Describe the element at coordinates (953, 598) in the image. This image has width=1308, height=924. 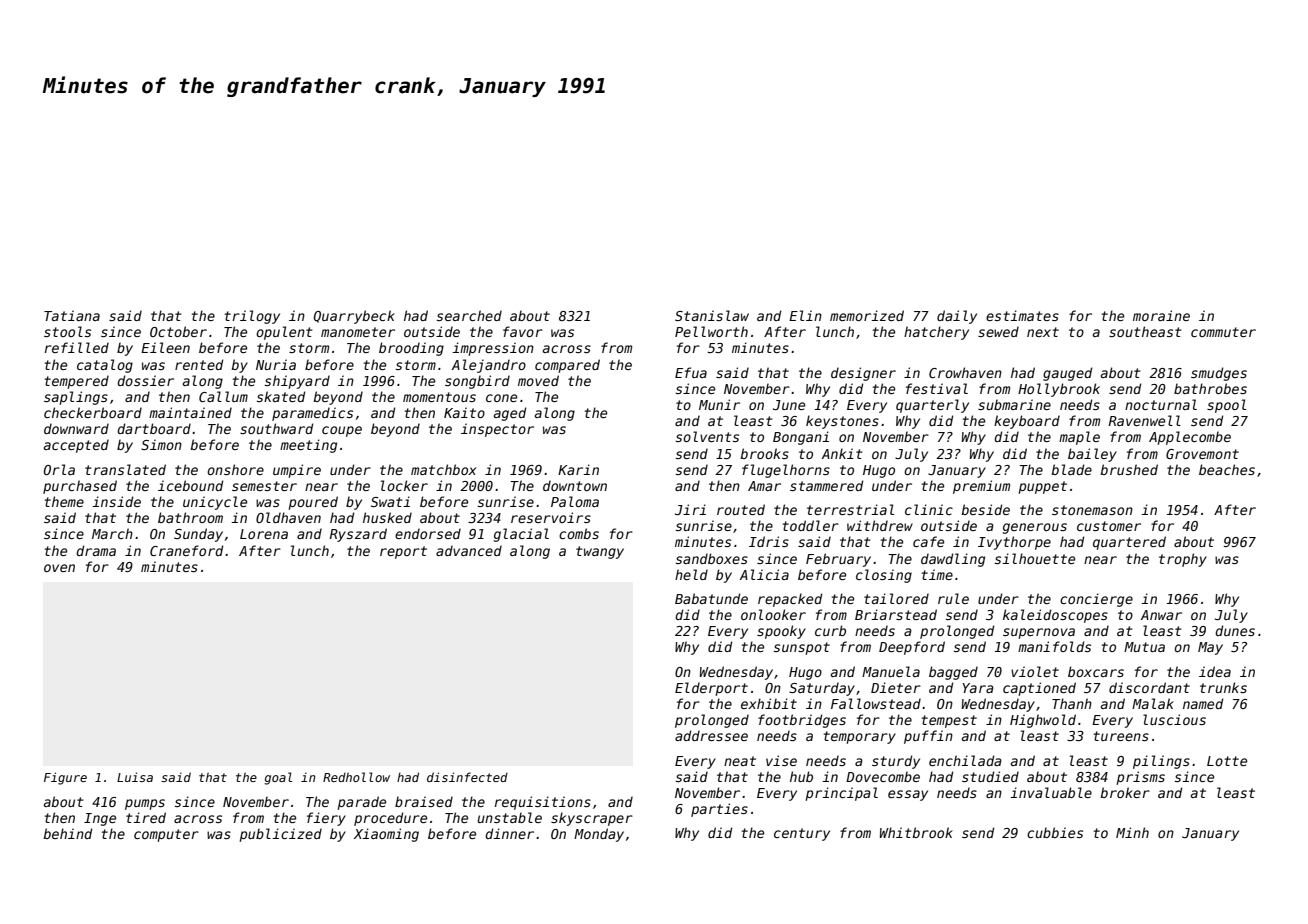
I see `rule` at that location.
